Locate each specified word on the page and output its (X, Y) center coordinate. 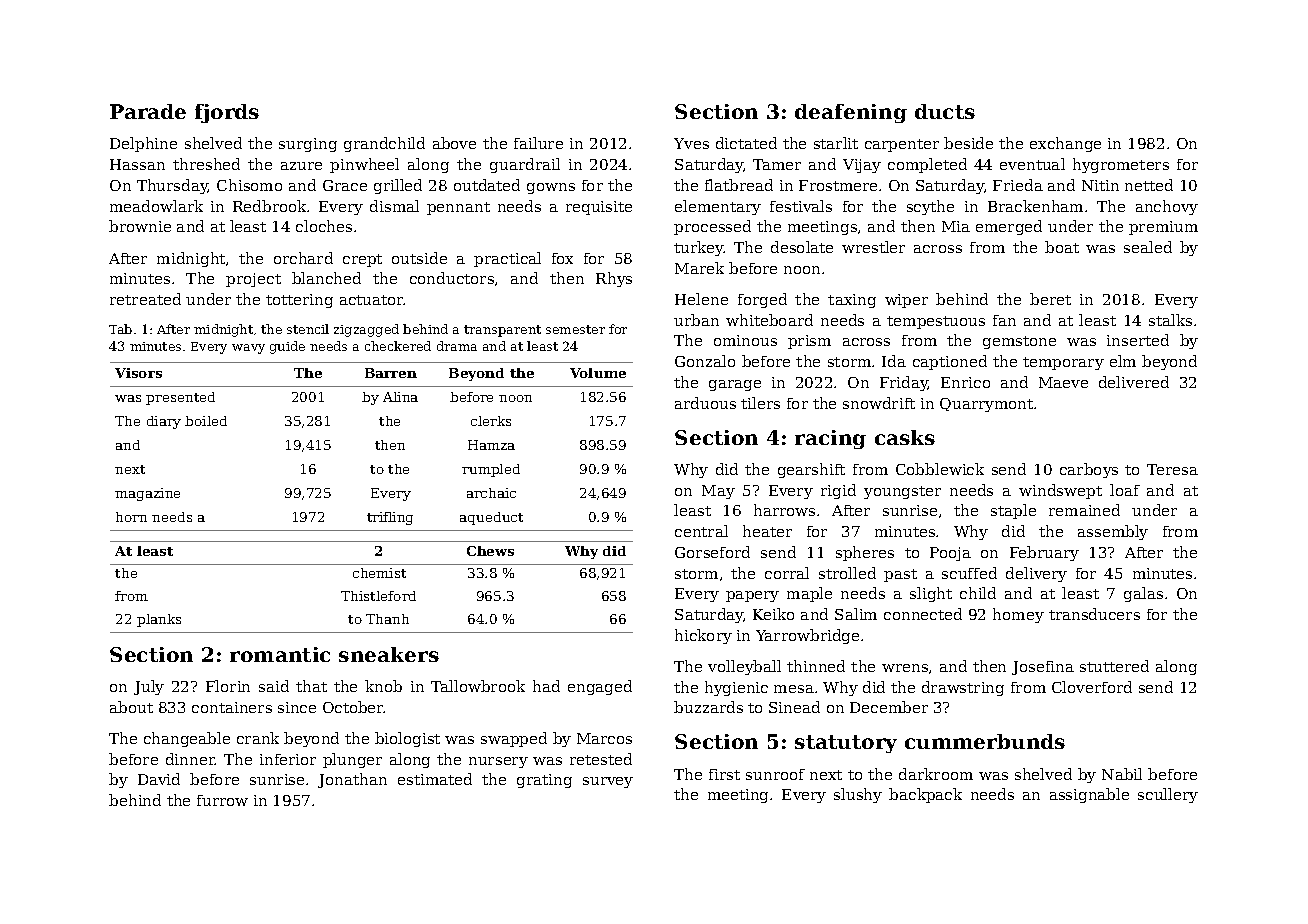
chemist (379, 573)
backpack (925, 795)
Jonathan (352, 780)
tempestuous (936, 322)
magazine (147, 494)
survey (608, 782)
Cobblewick (940, 469)
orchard (303, 258)
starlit (836, 143)
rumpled (491, 470)
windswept (1060, 491)
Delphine (143, 144)
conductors (452, 278)
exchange (1065, 144)
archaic (491, 493)
